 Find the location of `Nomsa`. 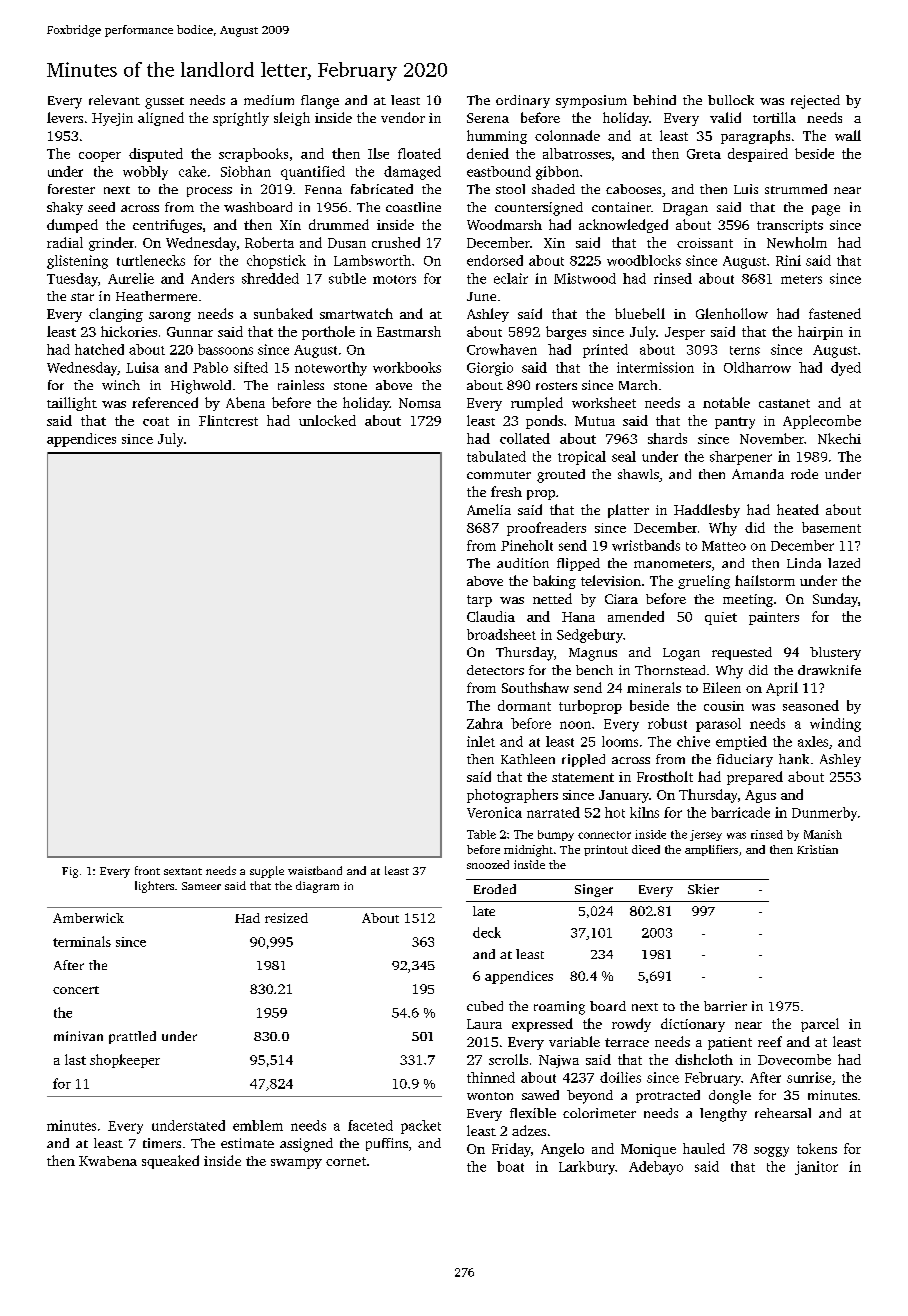

Nomsa is located at coordinates (420, 403).
